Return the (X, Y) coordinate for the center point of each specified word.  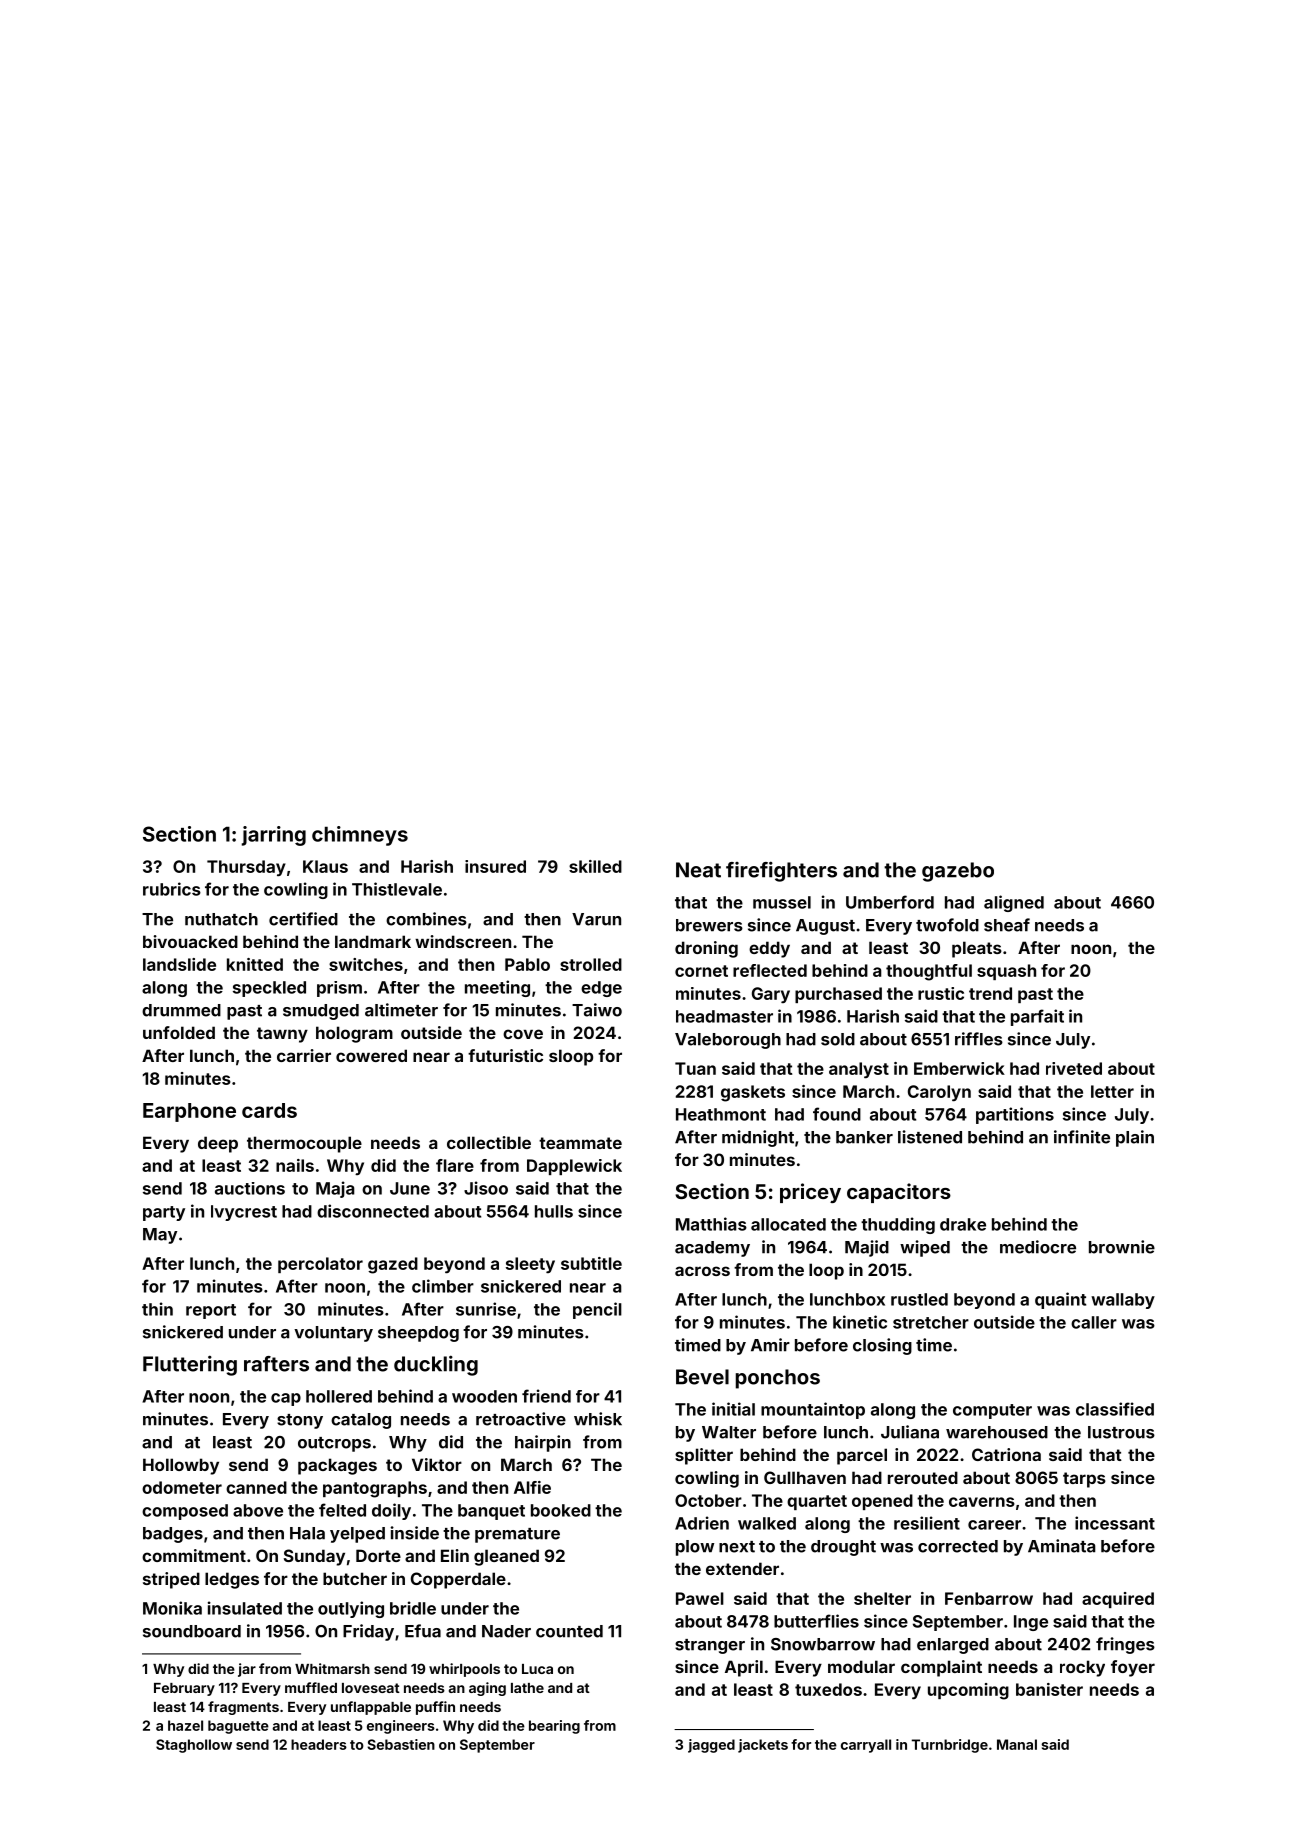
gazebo (958, 872)
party (164, 1213)
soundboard (192, 1631)
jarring (273, 836)
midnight (758, 1138)
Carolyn (939, 1093)
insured (495, 866)
